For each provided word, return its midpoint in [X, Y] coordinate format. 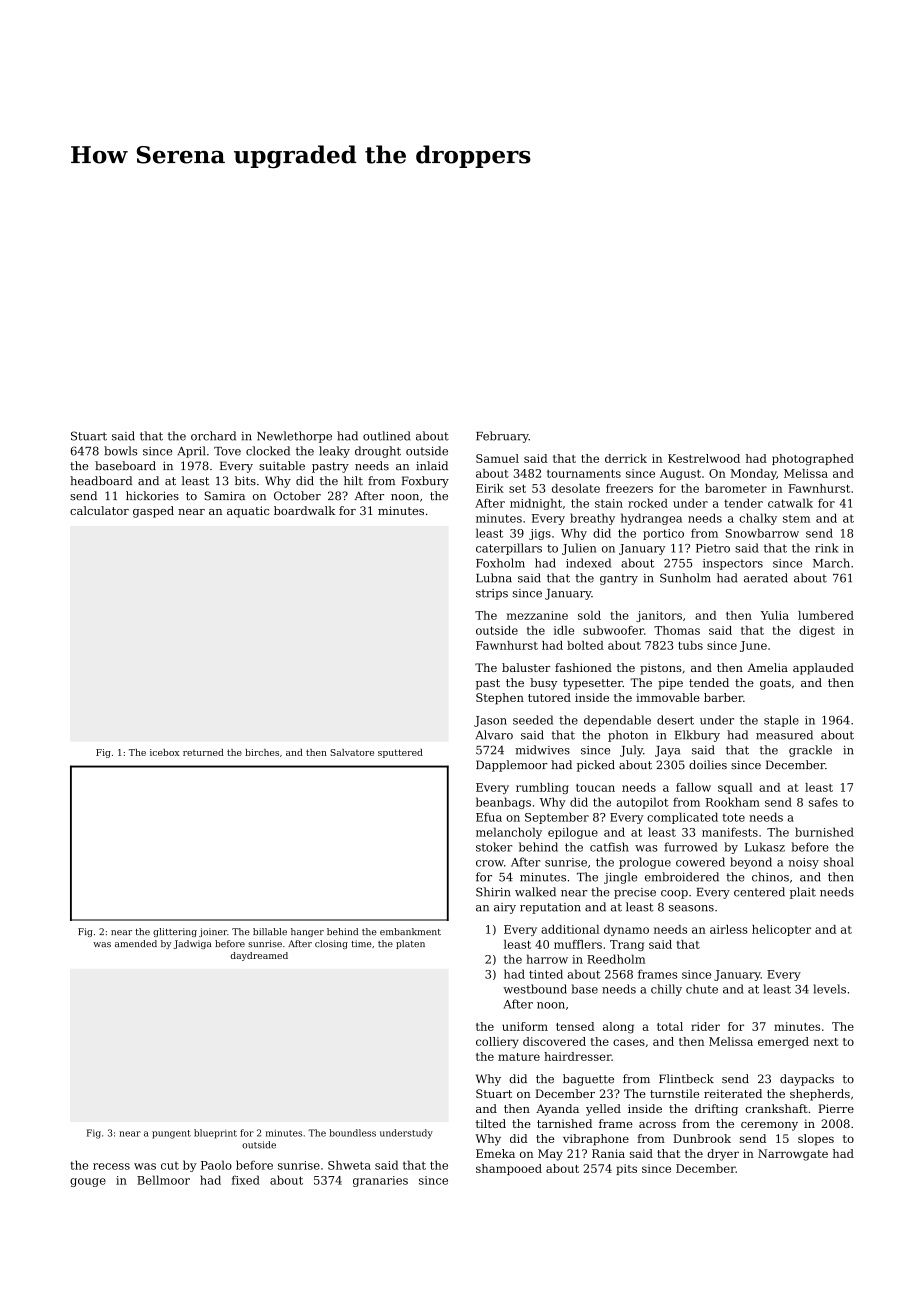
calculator [99, 510]
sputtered [400, 753]
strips [492, 594]
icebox [164, 752]
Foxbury [425, 482]
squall [735, 788]
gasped [153, 512]
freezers [629, 488]
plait [803, 893]
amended [136, 943]
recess [111, 1166]
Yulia [775, 615]
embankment [410, 931]
